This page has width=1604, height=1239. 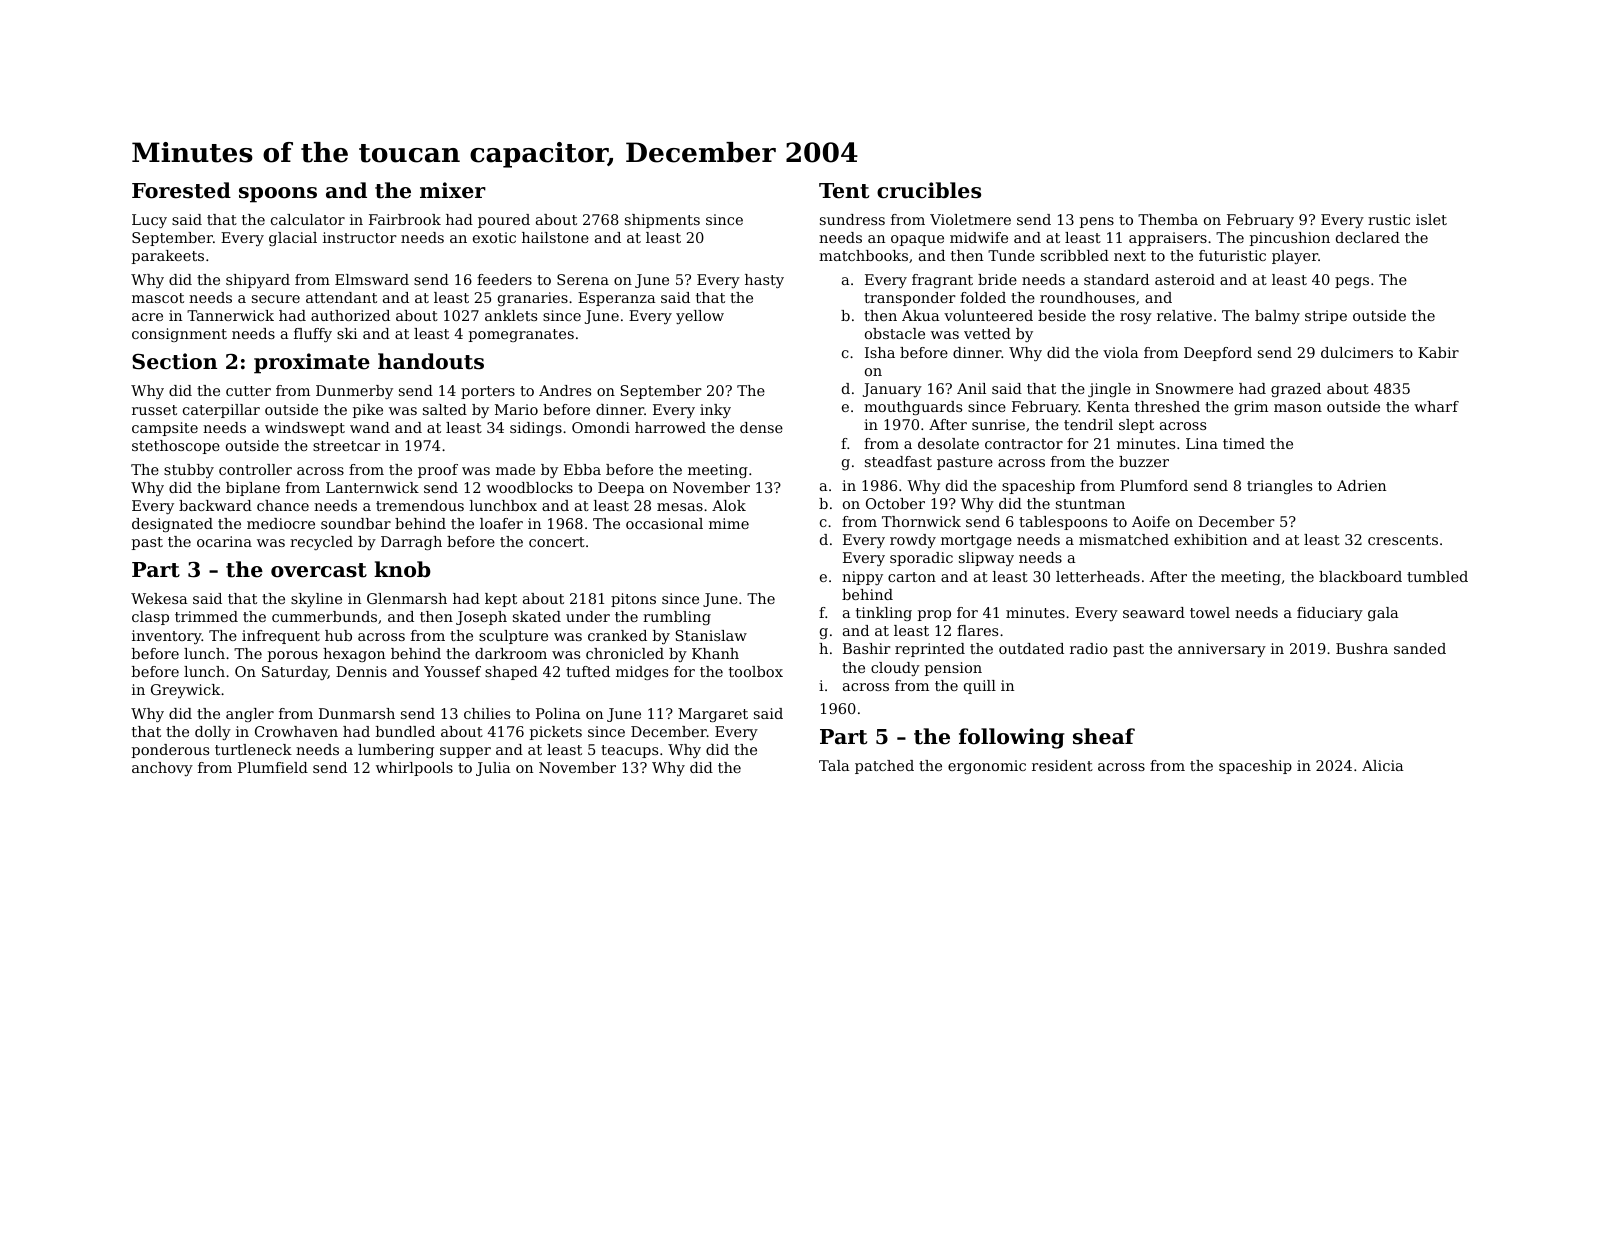 I want to click on Julia, so click(x=493, y=769).
